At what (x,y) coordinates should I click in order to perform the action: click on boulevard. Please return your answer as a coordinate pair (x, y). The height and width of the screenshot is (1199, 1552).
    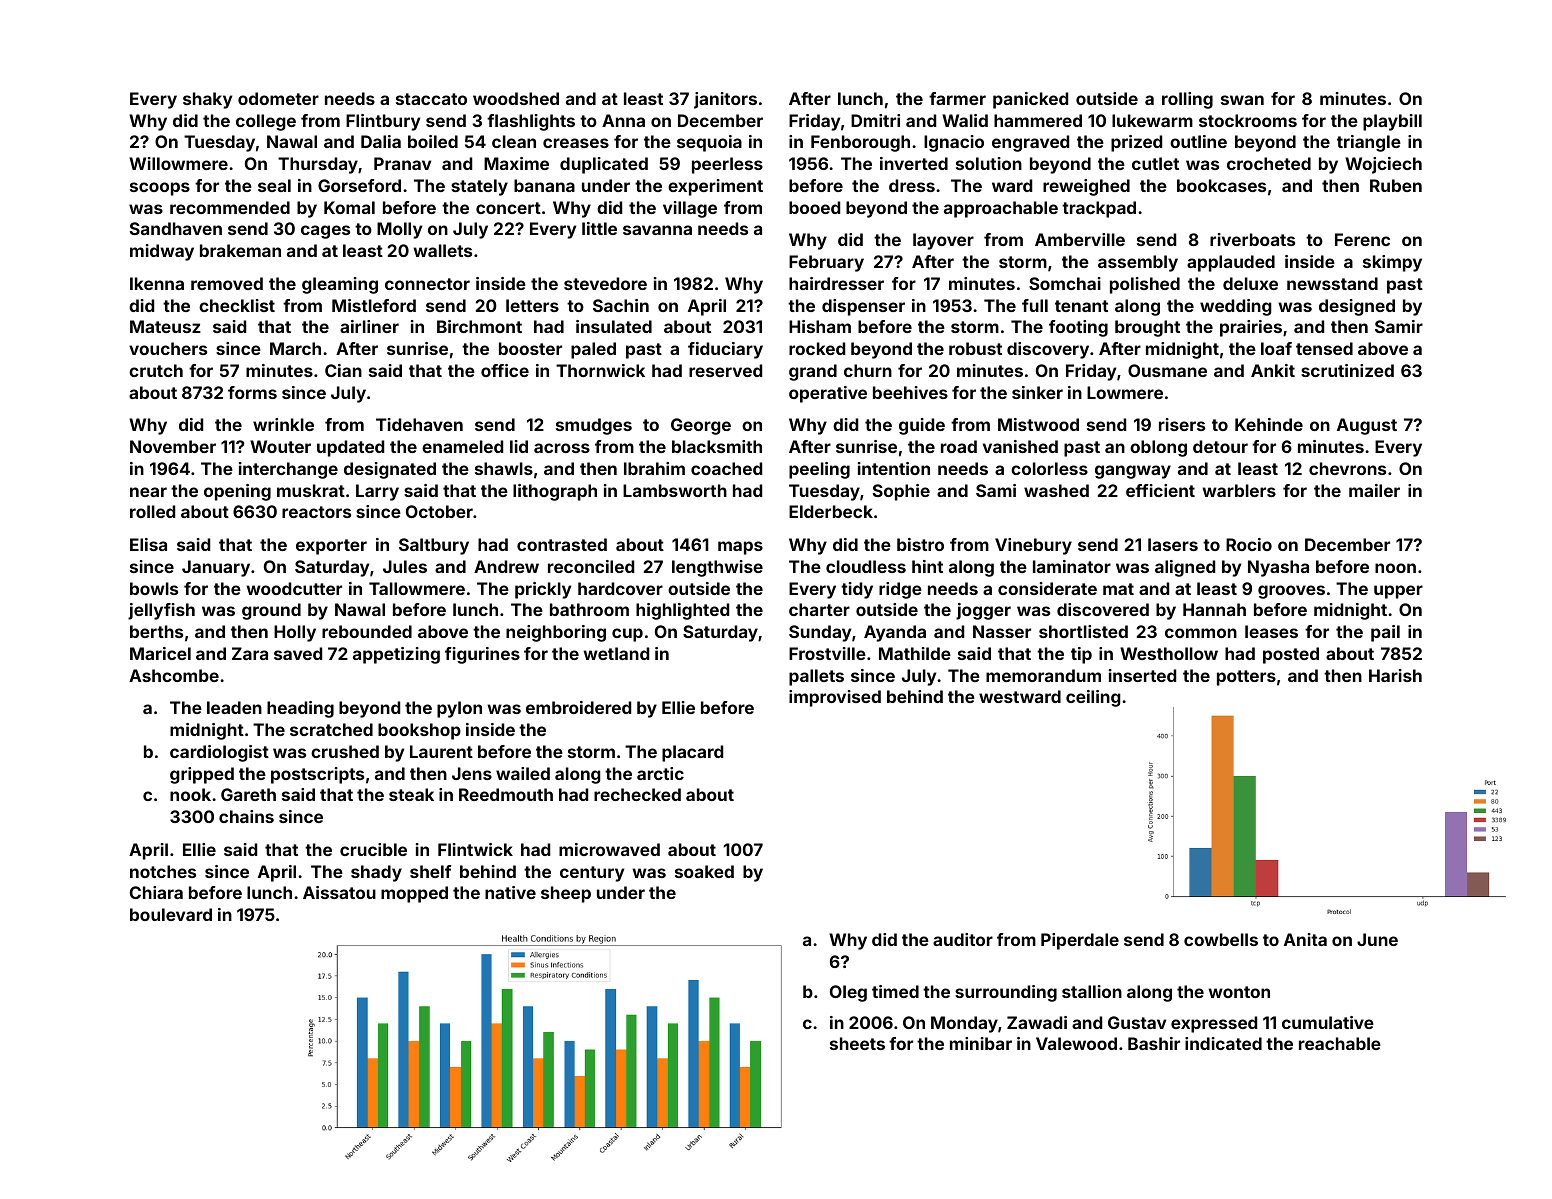
    Looking at the image, I should click on (171, 914).
